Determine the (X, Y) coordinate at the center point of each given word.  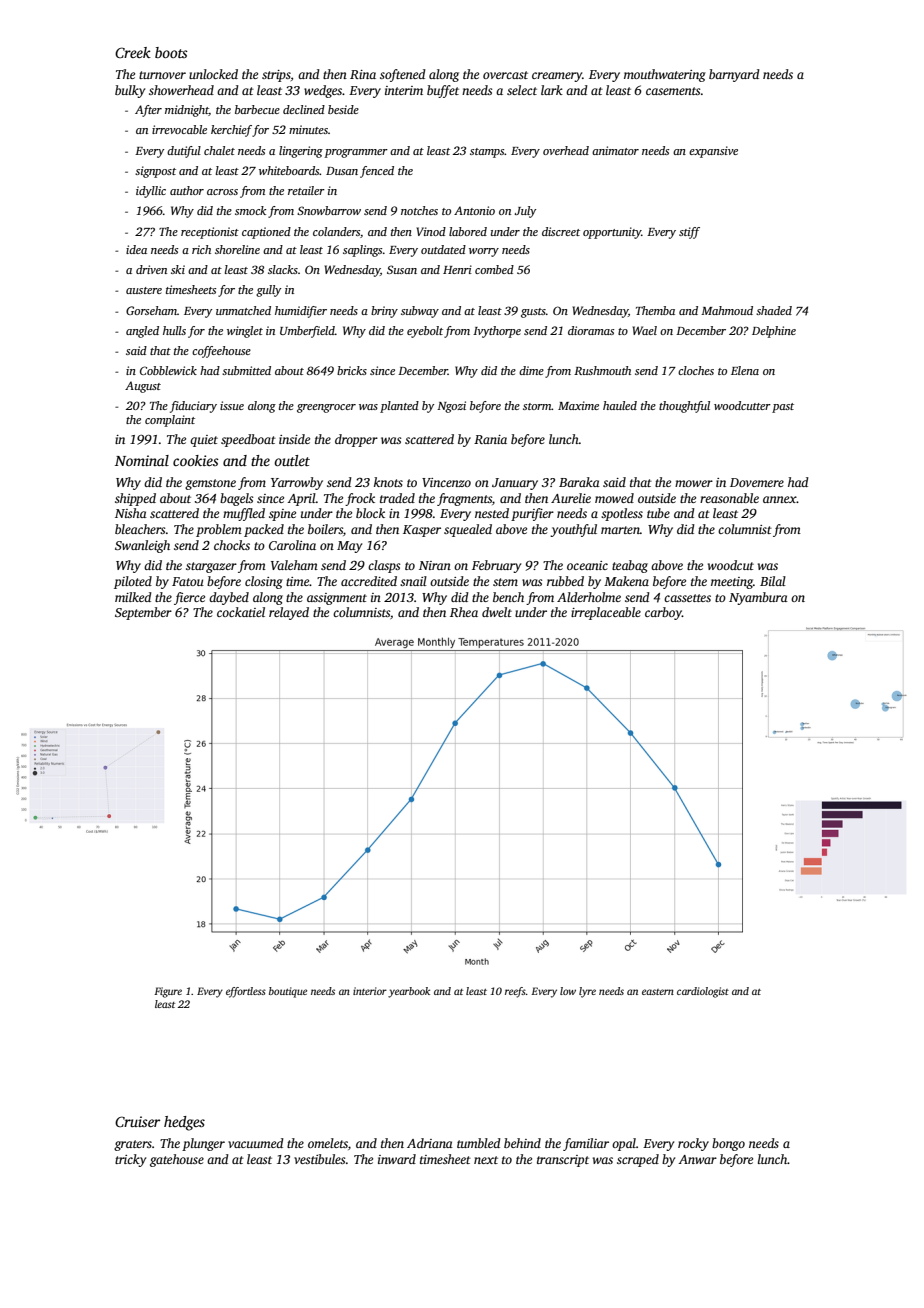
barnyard (734, 75)
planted (399, 407)
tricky (130, 1160)
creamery (557, 77)
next (486, 1160)
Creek (133, 52)
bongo (728, 1144)
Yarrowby (297, 483)
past (783, 408)
